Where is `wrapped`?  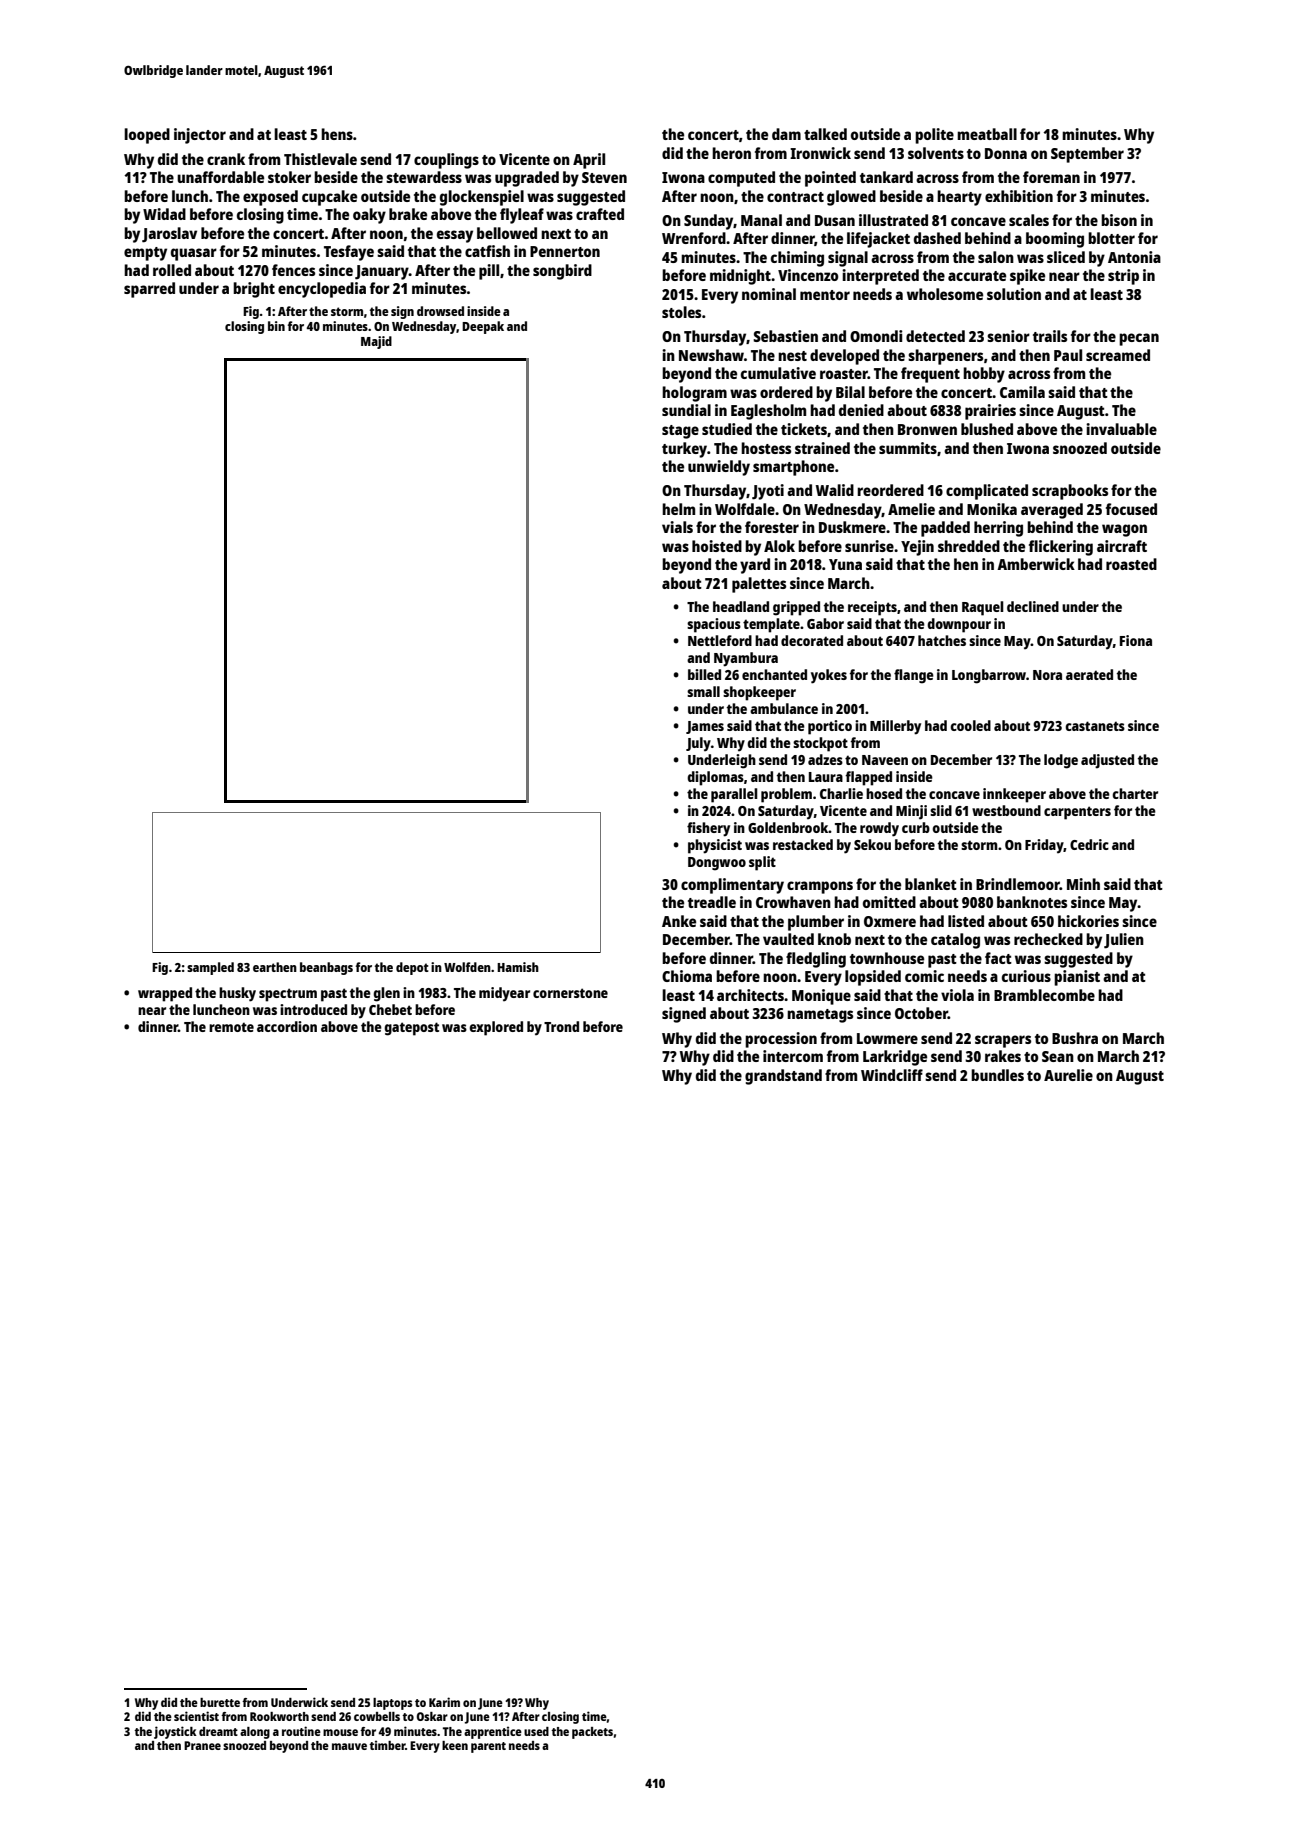
wrapped is located at coordinates (165, 994).
